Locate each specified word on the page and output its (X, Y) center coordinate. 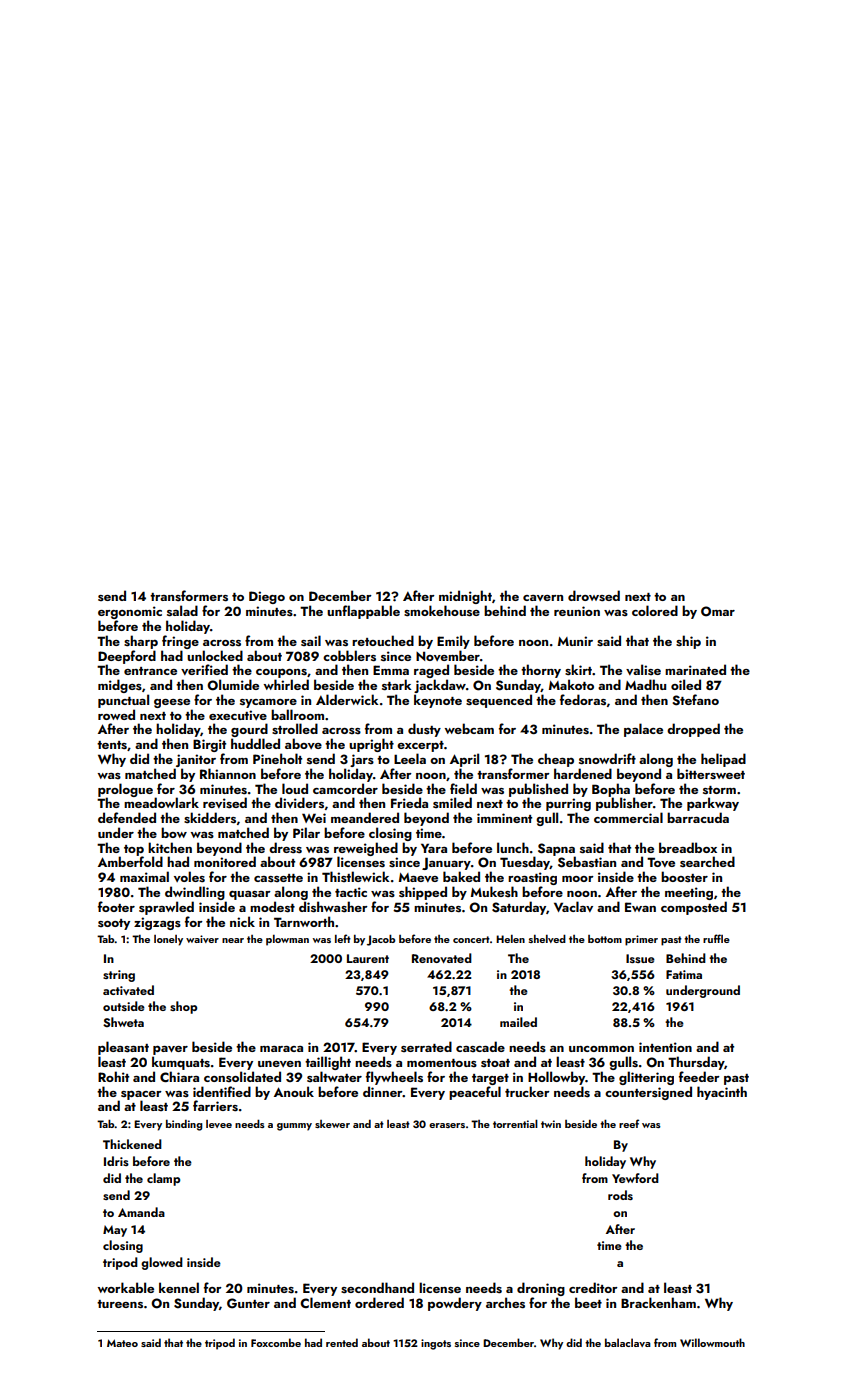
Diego (267, 597)
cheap (556, 760)
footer (116, 906)
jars (362, 760)
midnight (465, 597)
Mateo (122, 1343)
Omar (718, 611)
